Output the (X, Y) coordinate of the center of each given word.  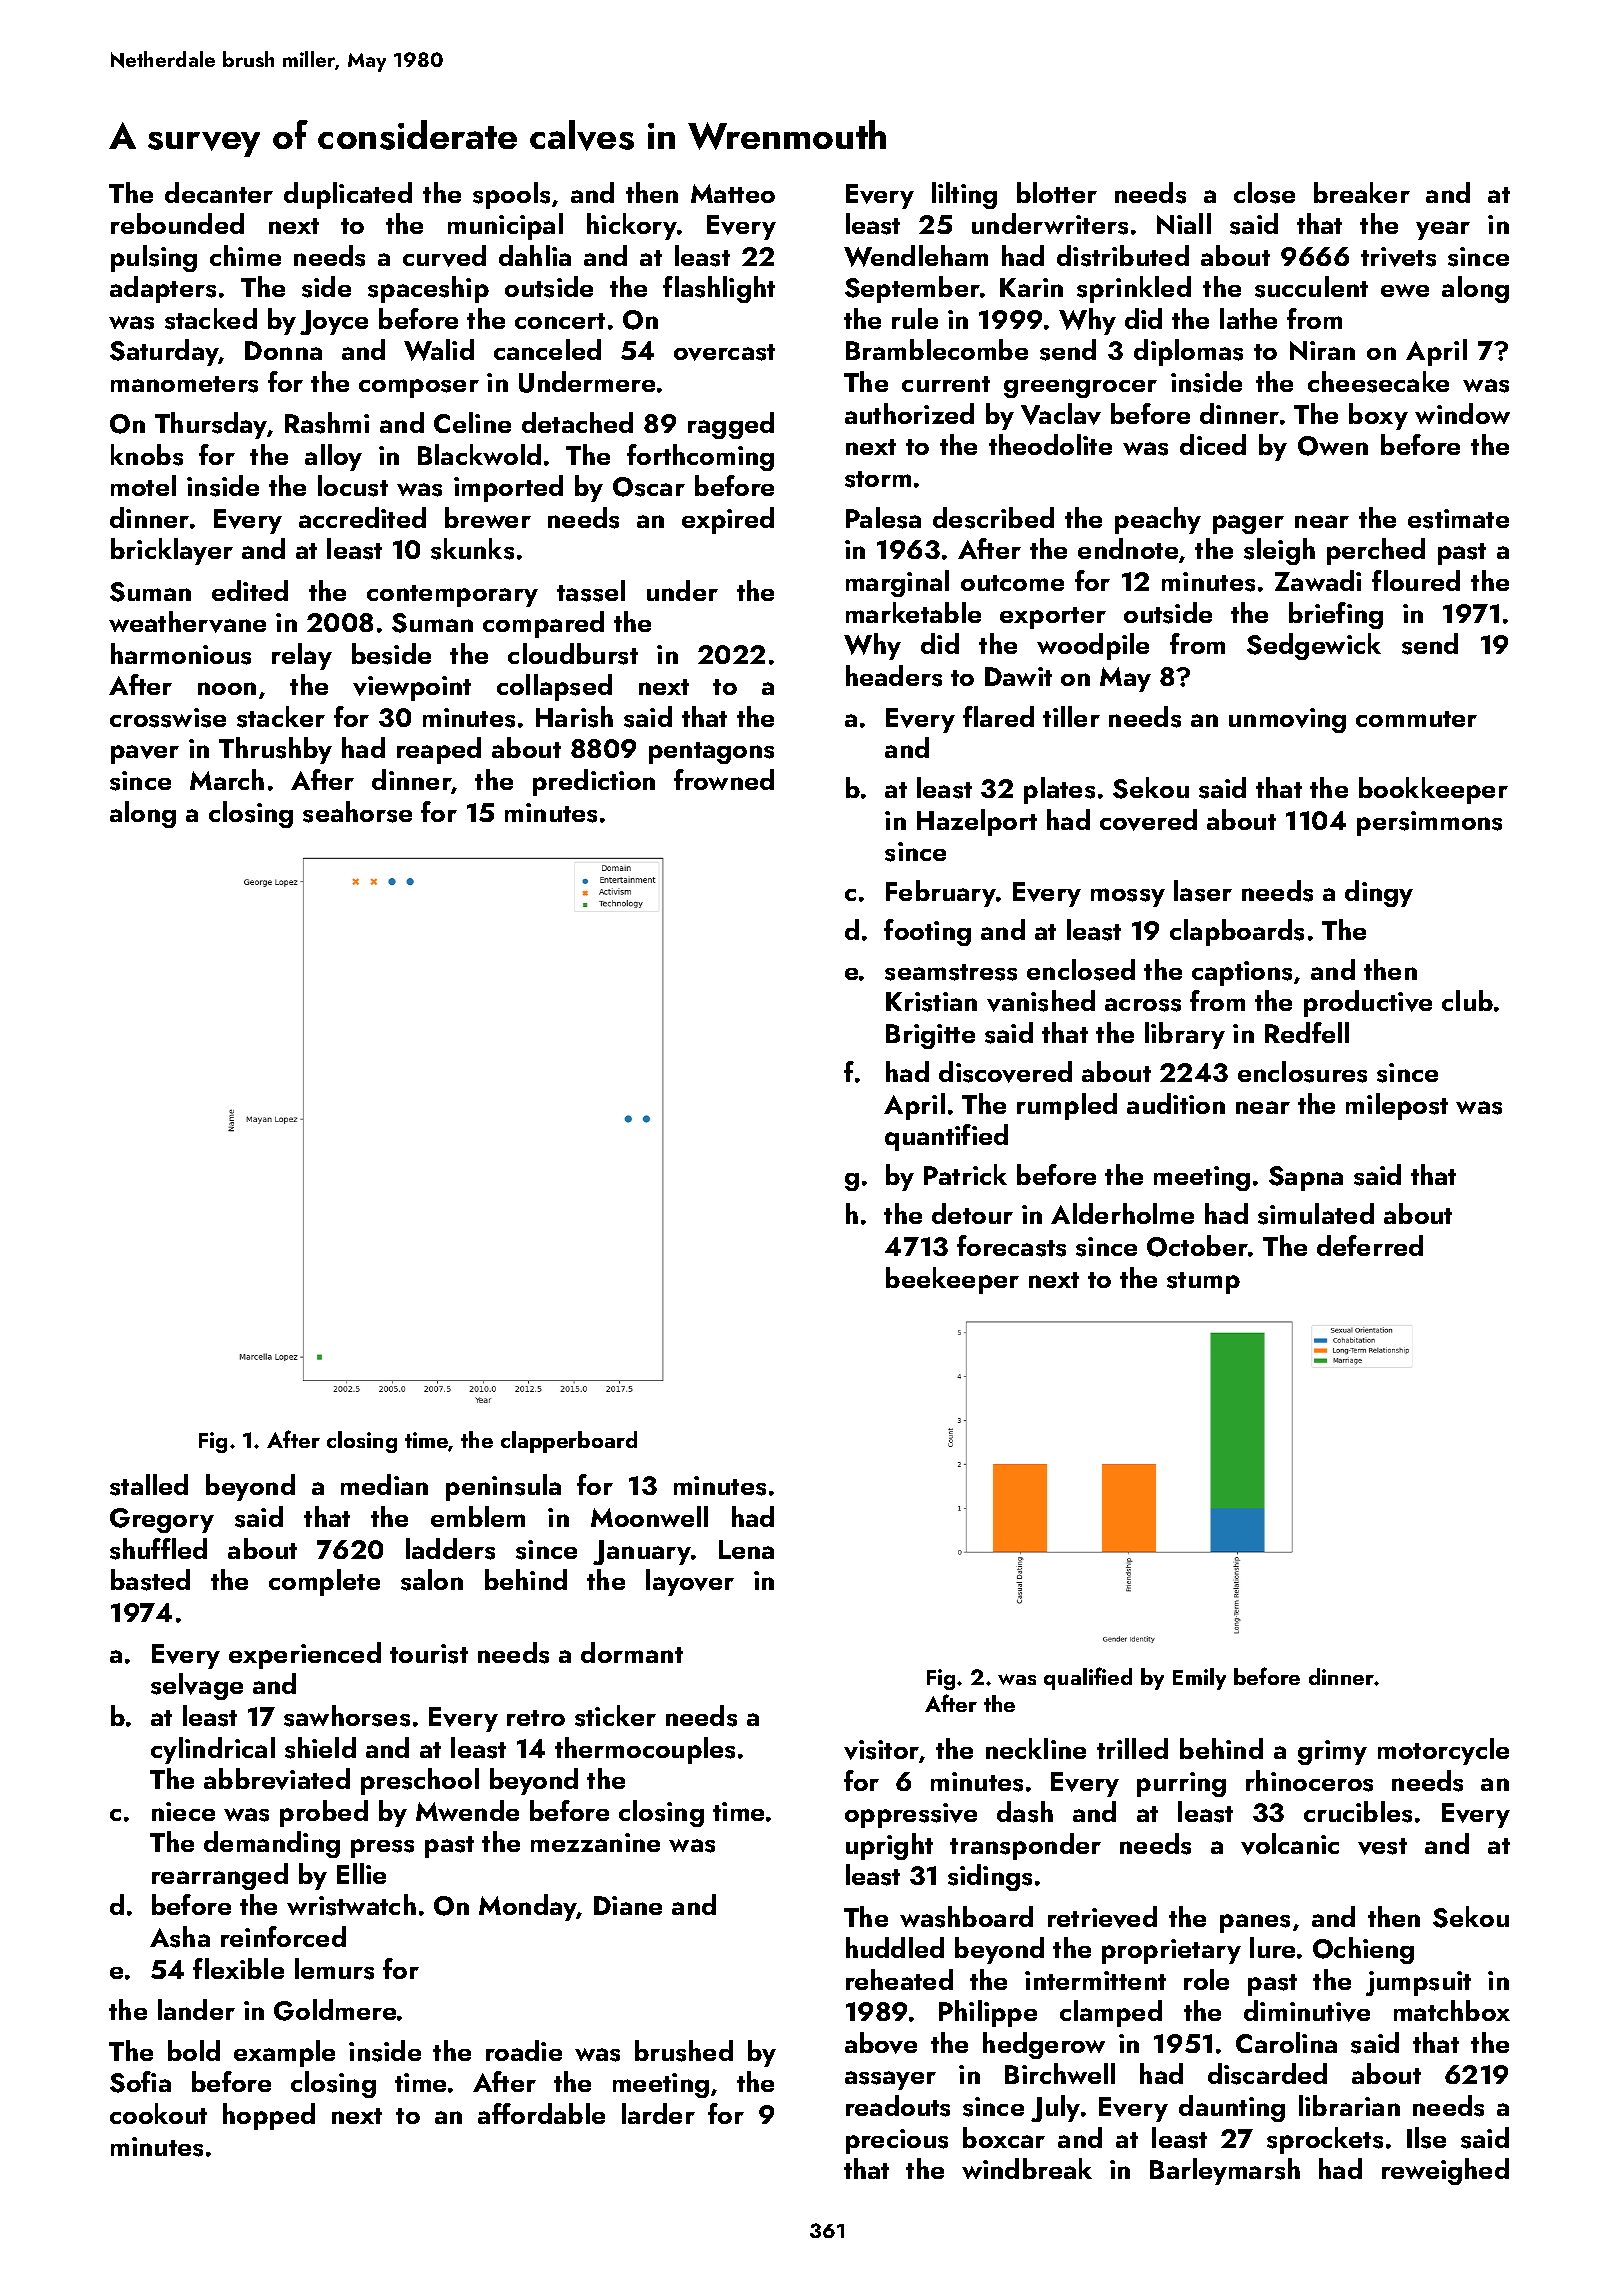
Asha (180, 1937)
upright (889, 1846)
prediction (594, 782)
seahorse (357, 812)
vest (1382, 1846)
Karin (1031, 287)
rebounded (177, 223)
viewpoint (412, 688)
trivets (1398, 257)
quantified (946, 1137)
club (1467, 1000)
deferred (1370, 1245)
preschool (420, 1781)
